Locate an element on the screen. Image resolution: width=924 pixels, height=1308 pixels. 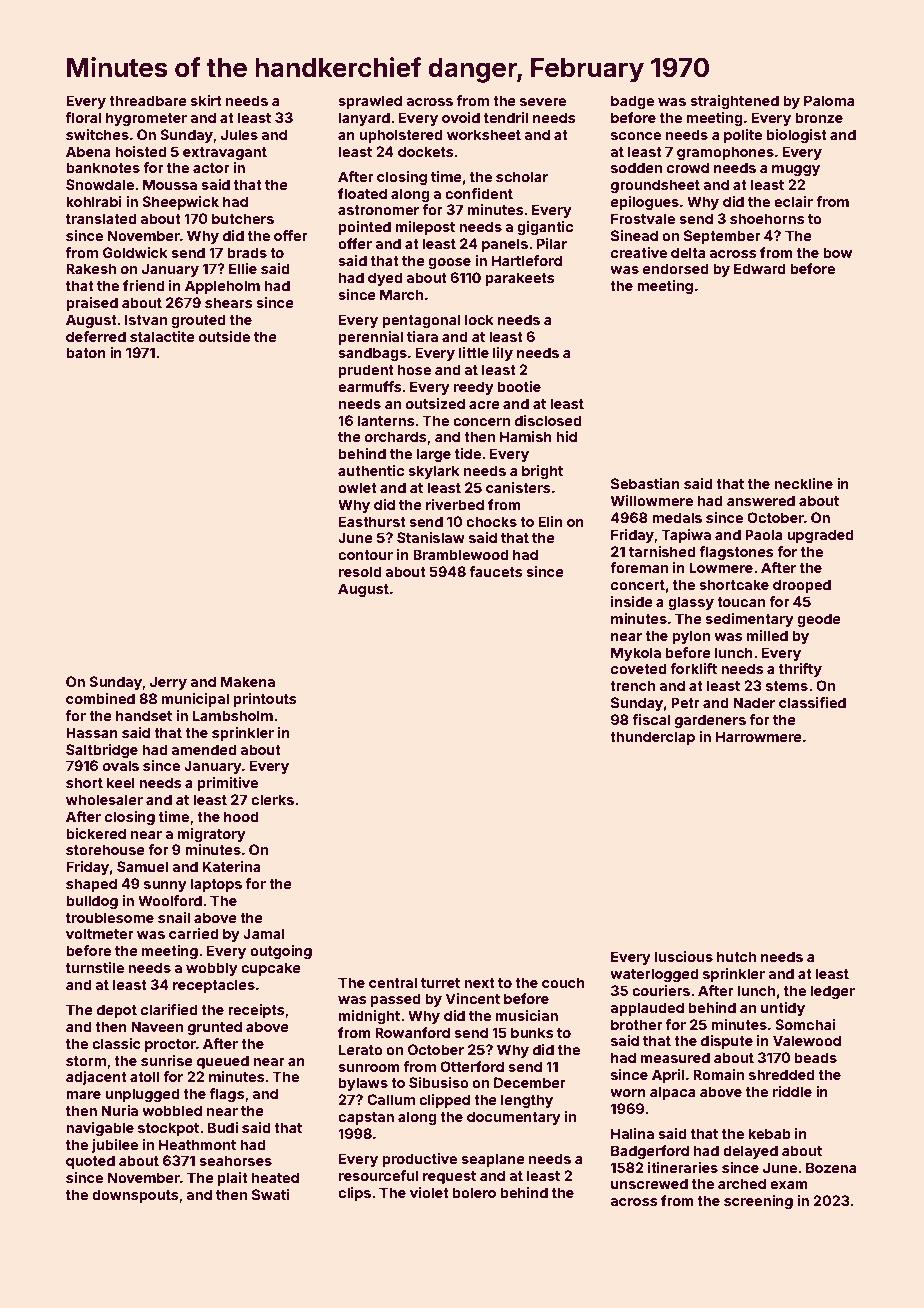
contour is located at coordinates (365, 555).
